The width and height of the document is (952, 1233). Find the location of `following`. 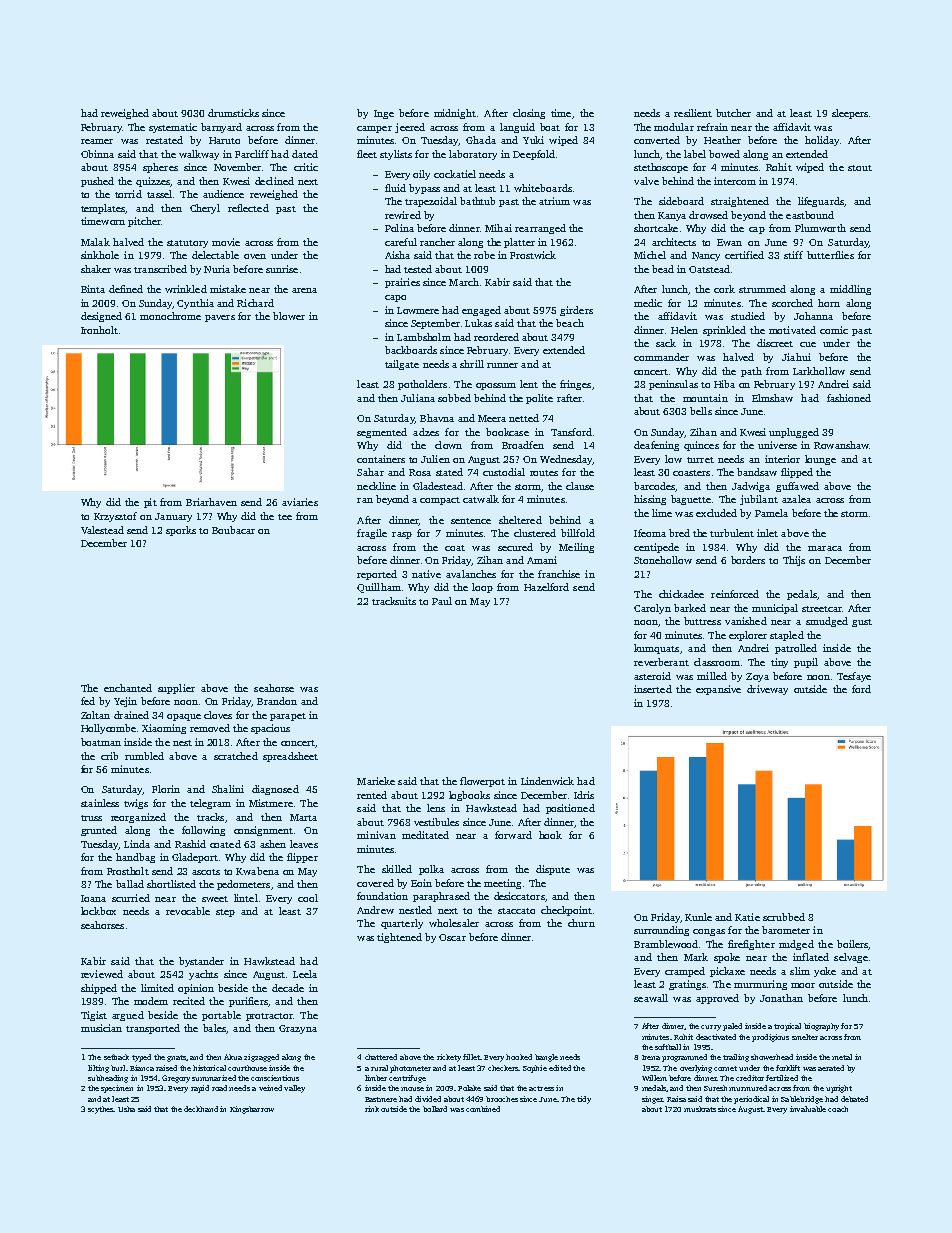

following is located at coordinates (203, 831).
